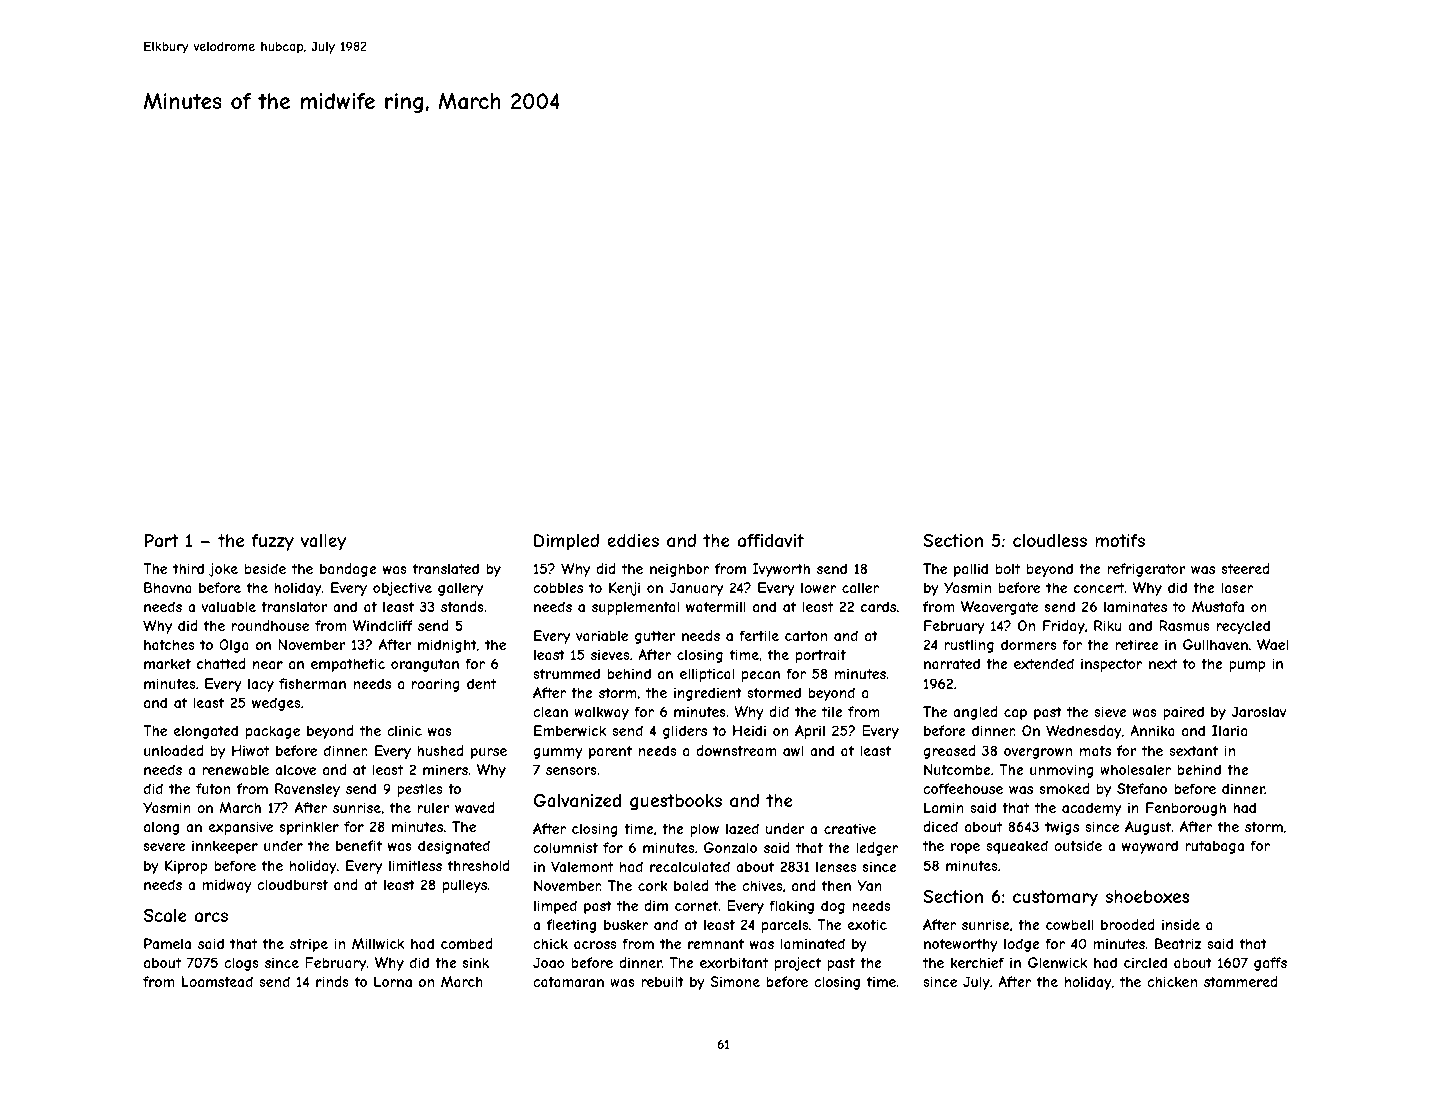  I want to click on Loamstead, so click(217, 981).
